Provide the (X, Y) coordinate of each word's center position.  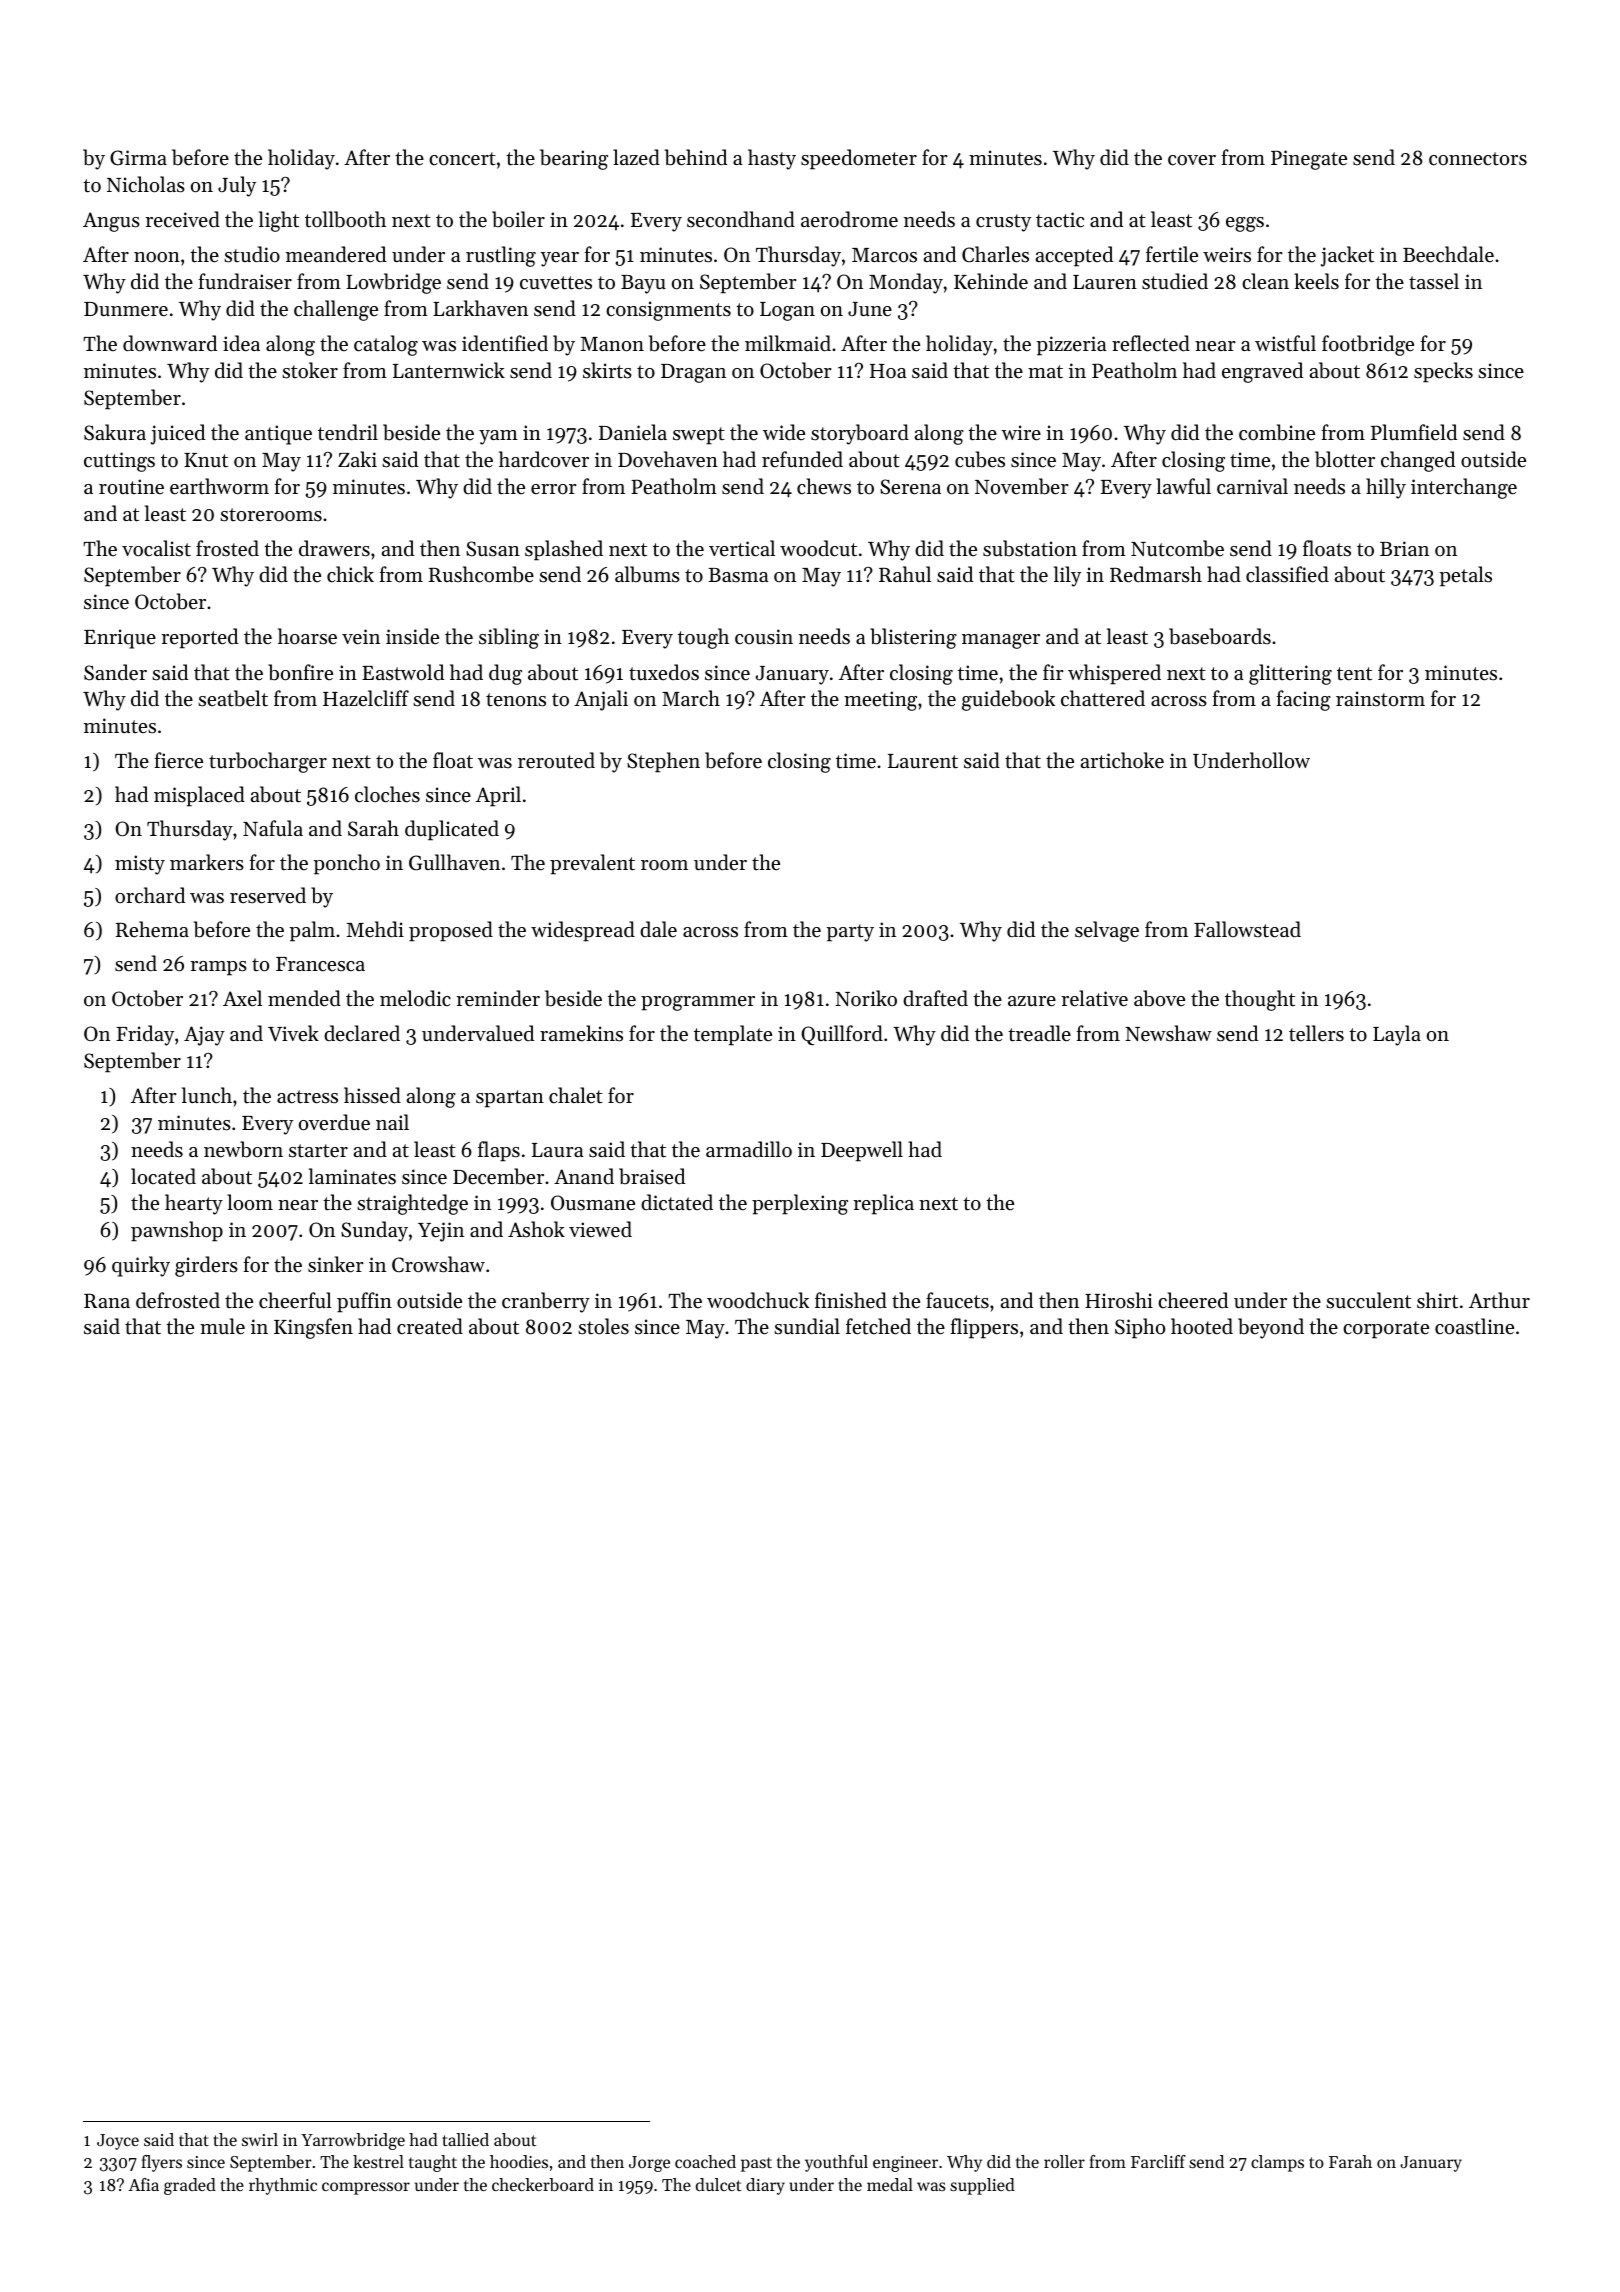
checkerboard (543, 2184)
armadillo (749, 1149)
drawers (334, 548)
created (430, 1326)
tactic (1060, 220)
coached (705, 2161)
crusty (1003, 223)
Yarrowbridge (353, 2141)
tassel (1434, 281)
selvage (1107, 931)
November (1022, 486)
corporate (1386, 1330)
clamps (1277, 2163)
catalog (386, 345)
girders (206, 1266)
